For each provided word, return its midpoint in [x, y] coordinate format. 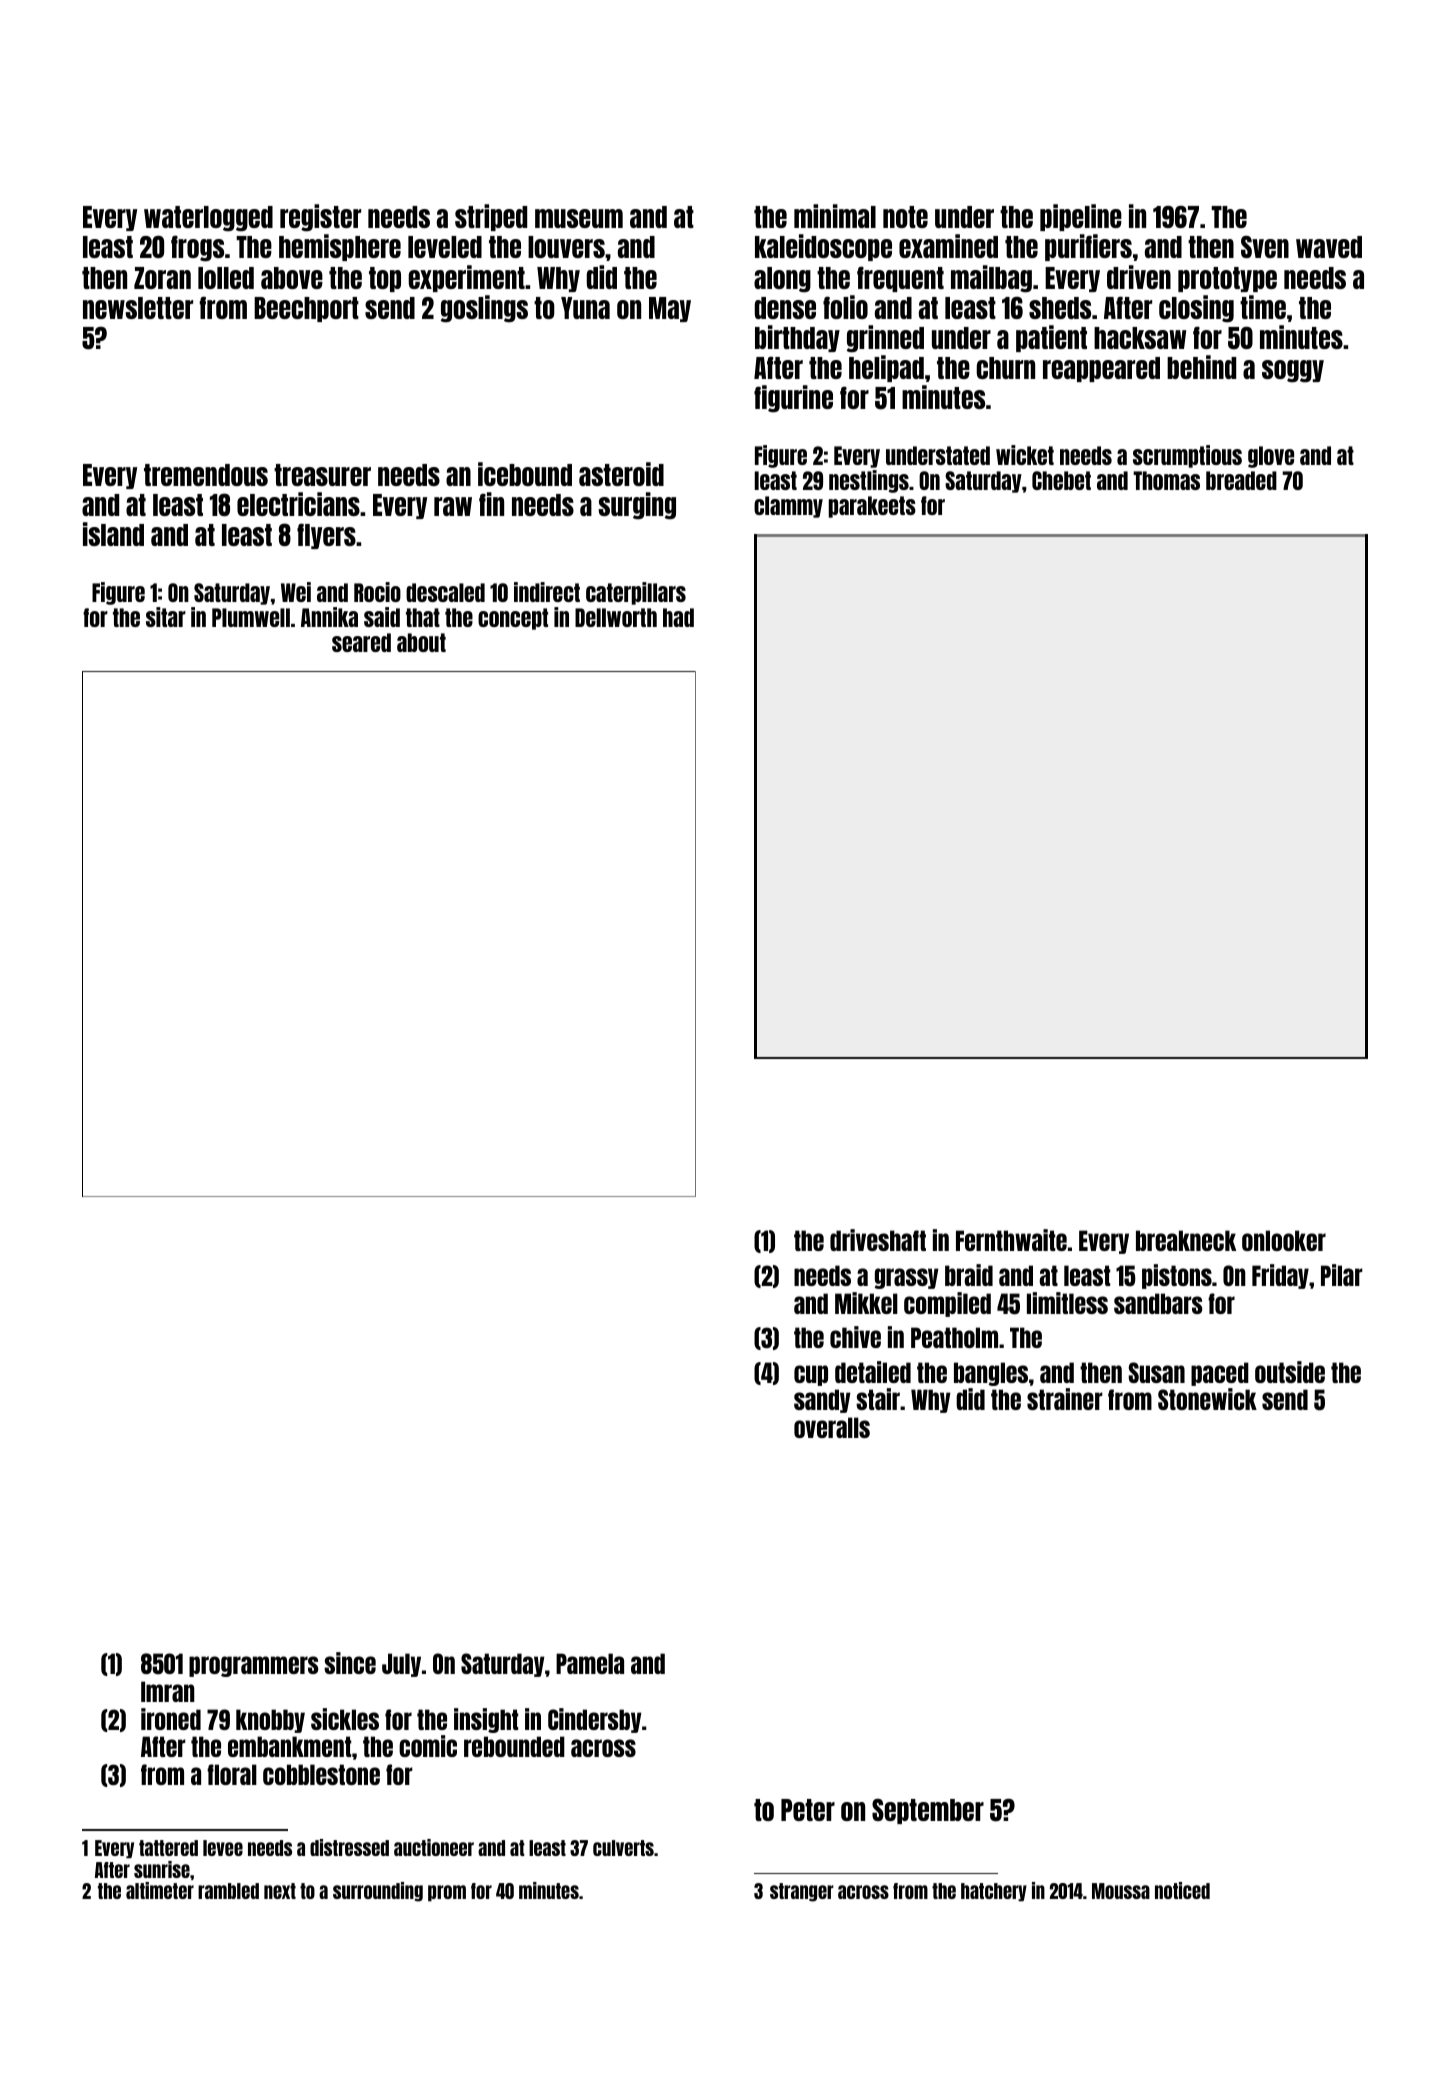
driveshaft [878, 1240]
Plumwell [251, 617]
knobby [270, 1721]
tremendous [206, 475]
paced [1220, 1374]
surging [637, 506]
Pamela [590, 1663]
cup [811, 1375]
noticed [1182, 1890]
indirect [547, 592]
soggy [1293, 371]
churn [1005, 368]
